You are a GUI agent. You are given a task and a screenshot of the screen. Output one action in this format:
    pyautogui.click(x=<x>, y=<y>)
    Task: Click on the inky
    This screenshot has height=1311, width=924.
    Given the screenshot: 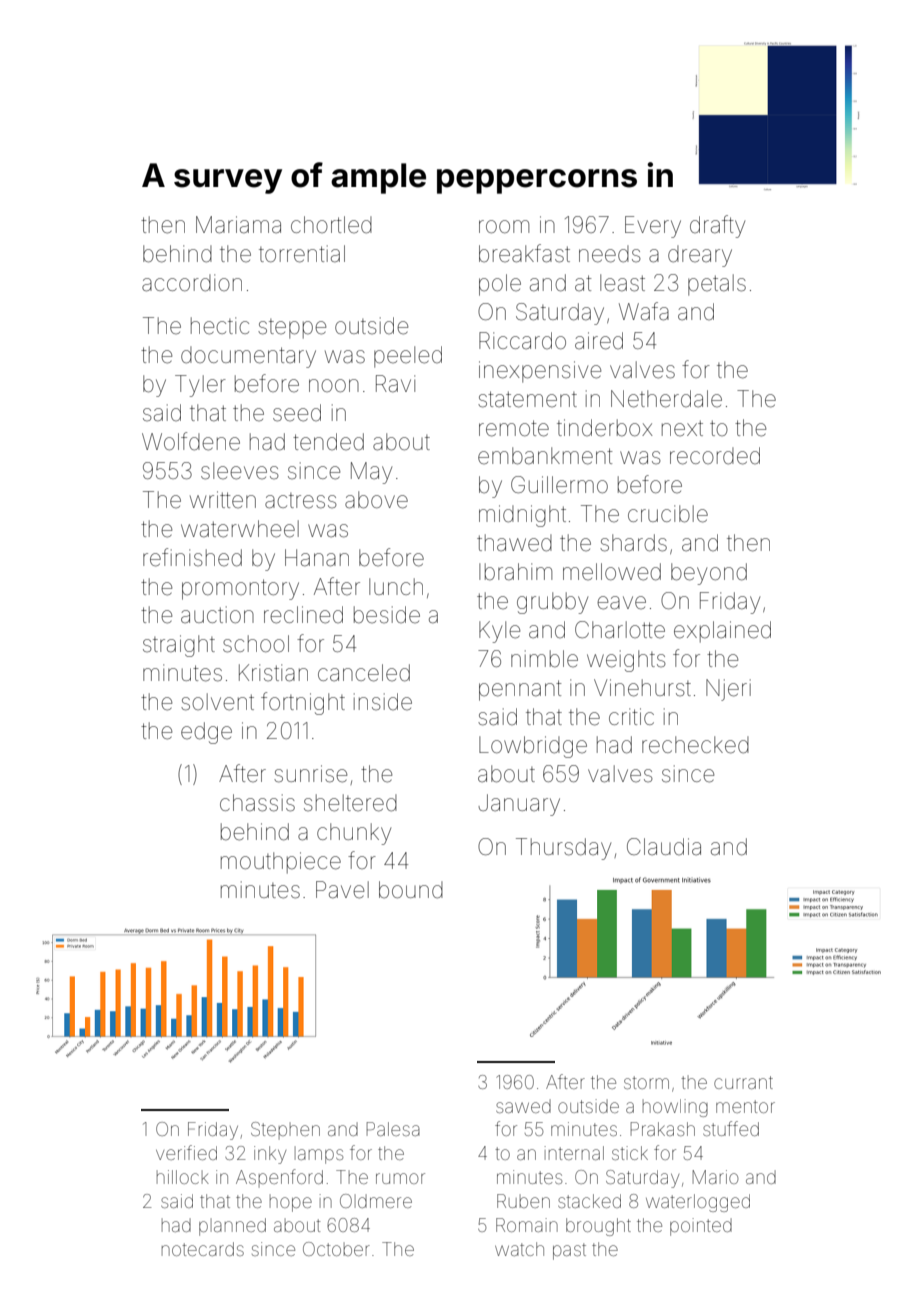 What is the action you would take?
    pyautogui.click(x=270, y=1155)
